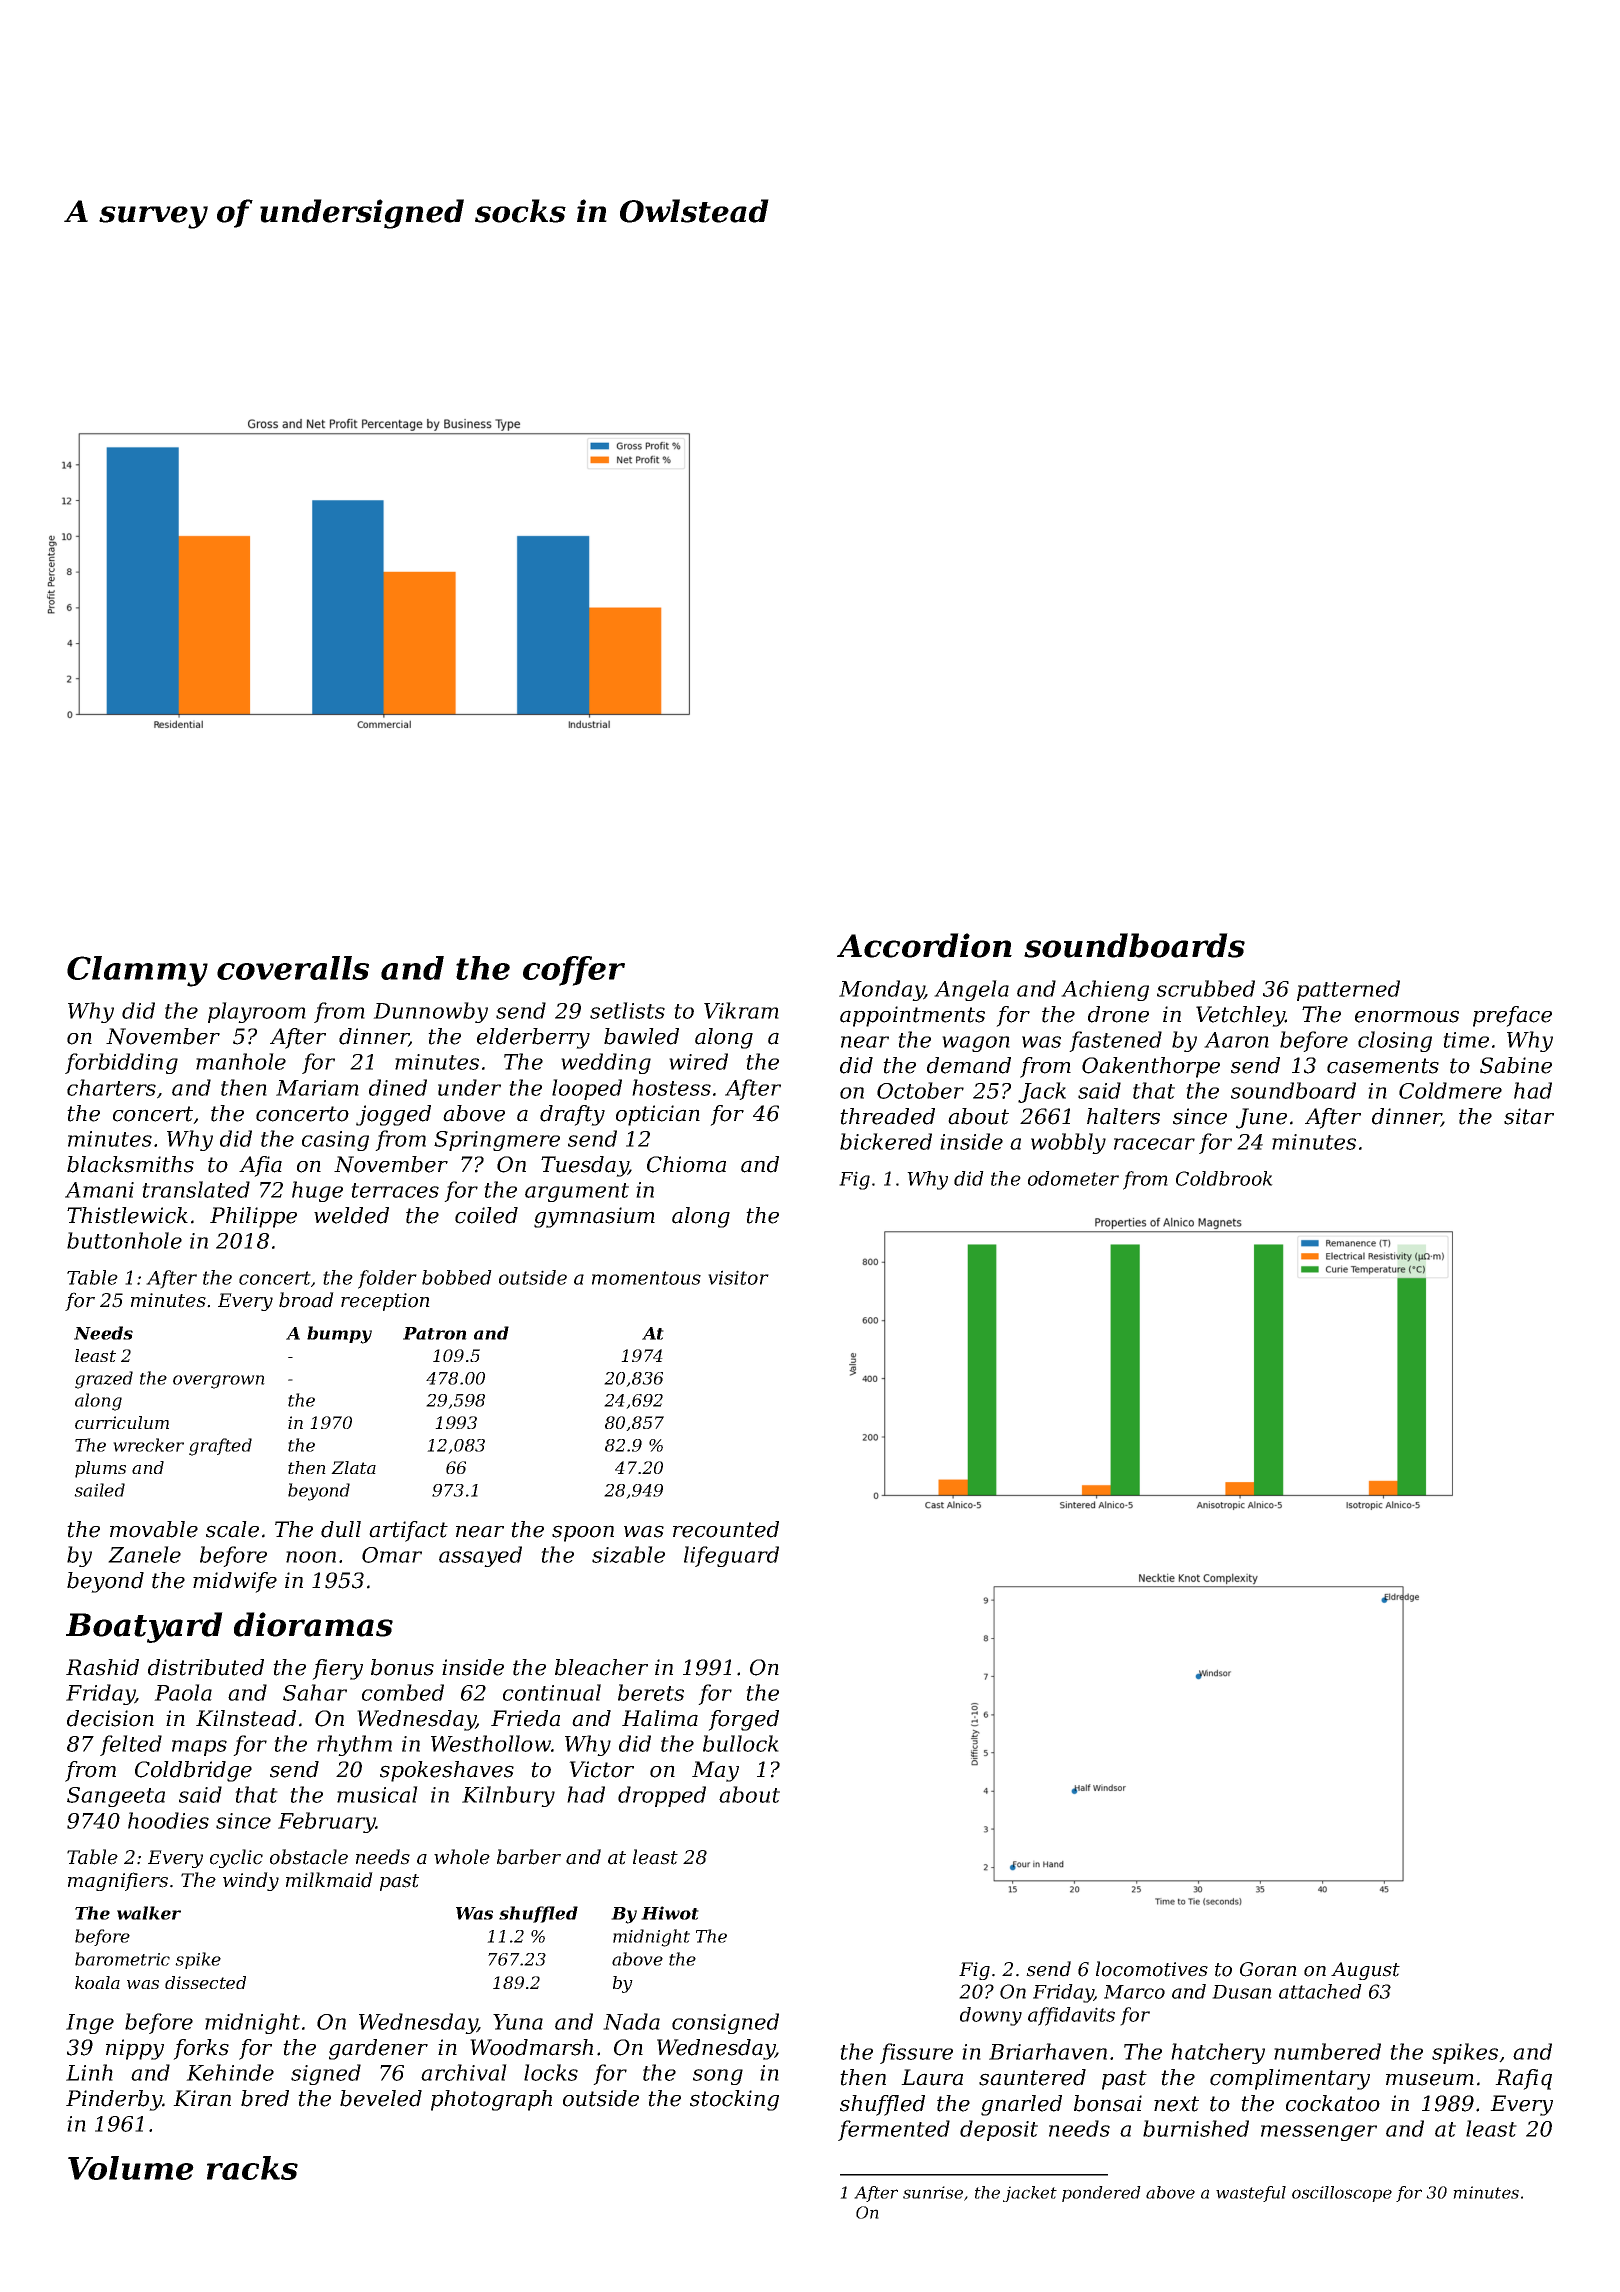  Describe the element at coordinates (377, 1794) in the document. I see `musical` at that location.
